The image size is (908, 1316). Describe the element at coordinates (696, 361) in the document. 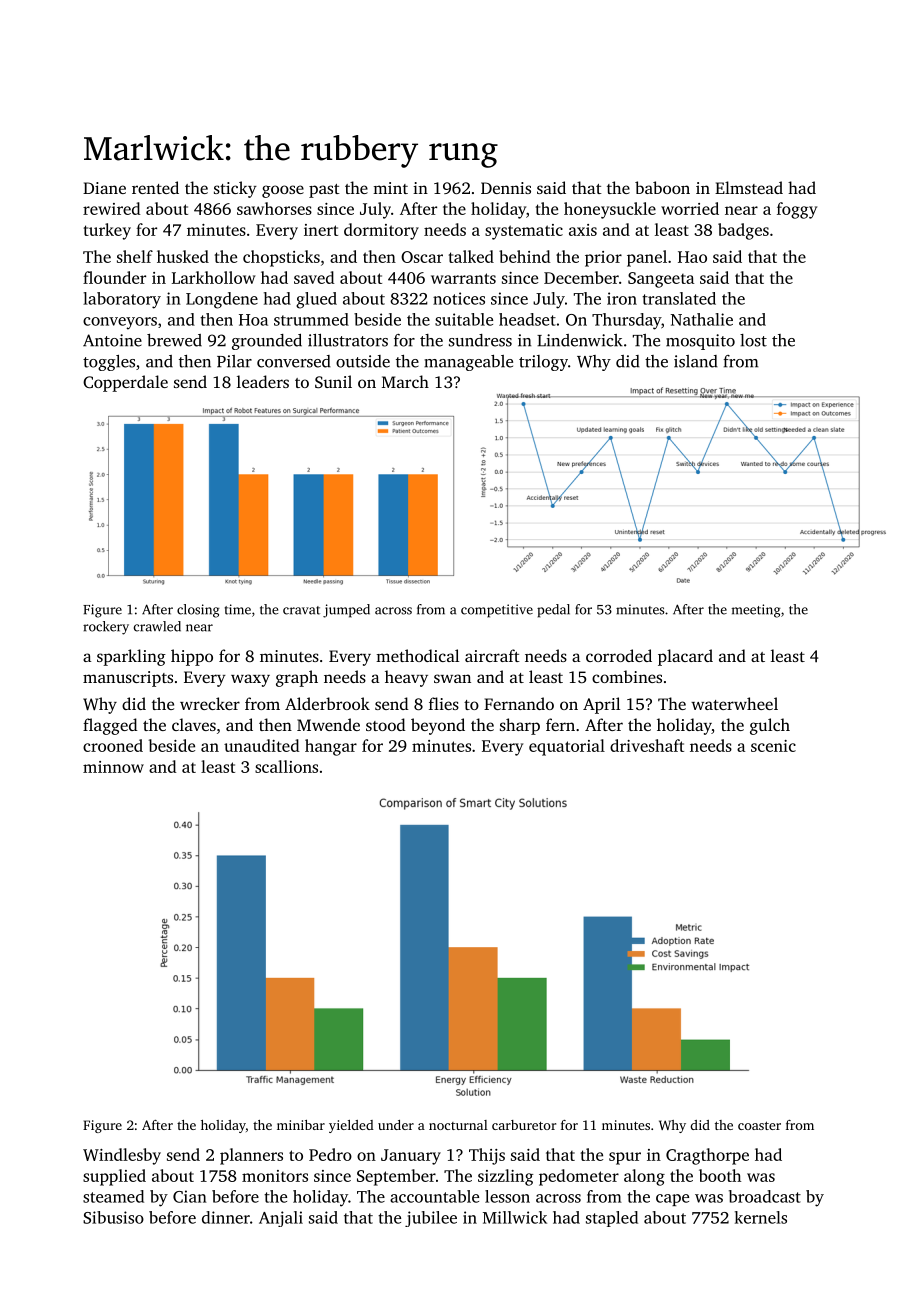

I see `island` at that location.
